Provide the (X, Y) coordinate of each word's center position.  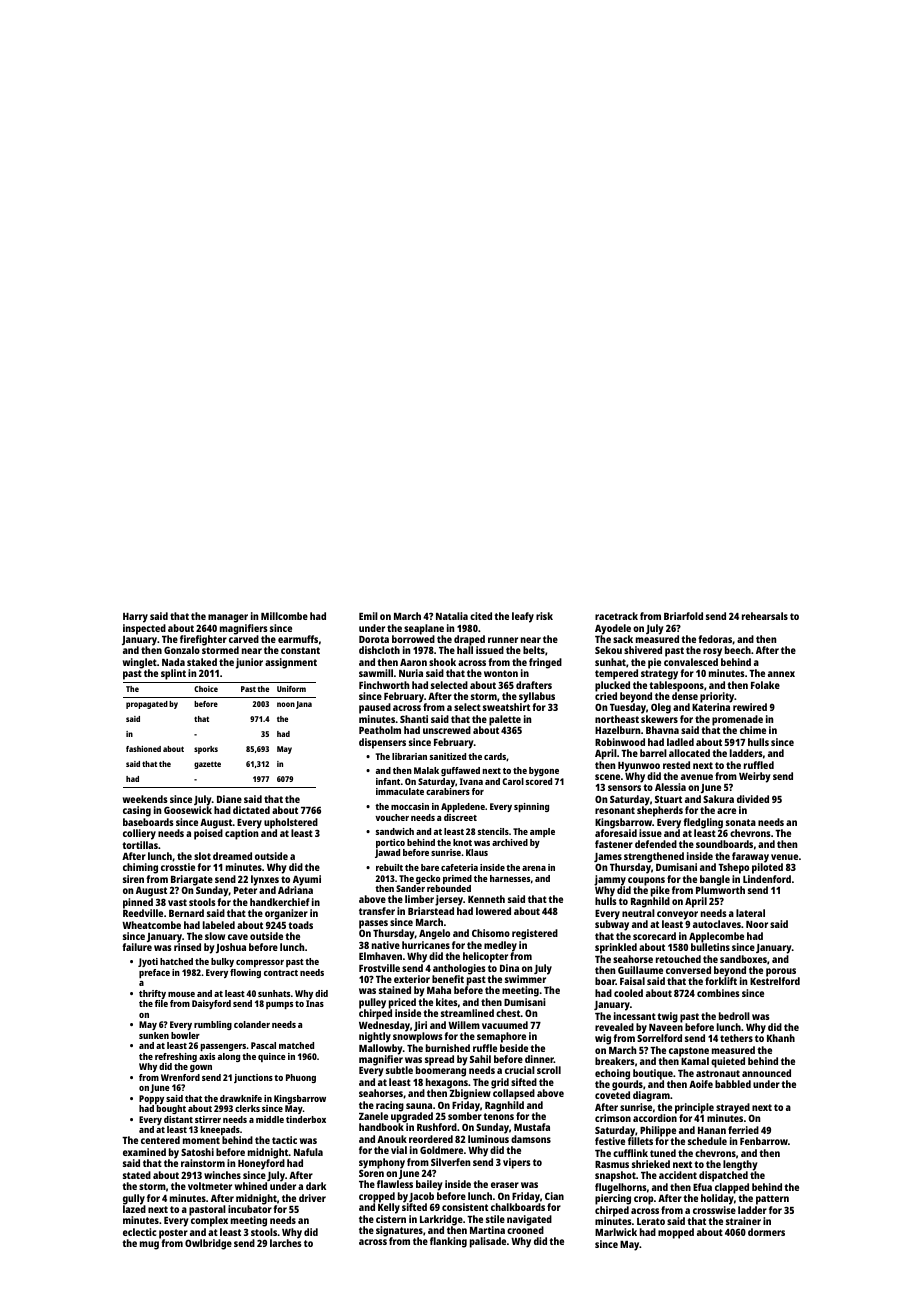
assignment (291, 663)
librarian (409, 756)
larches (286, 1243)
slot (202, 856)
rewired (750, 707)
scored (539, 781)
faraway (750, 857)
